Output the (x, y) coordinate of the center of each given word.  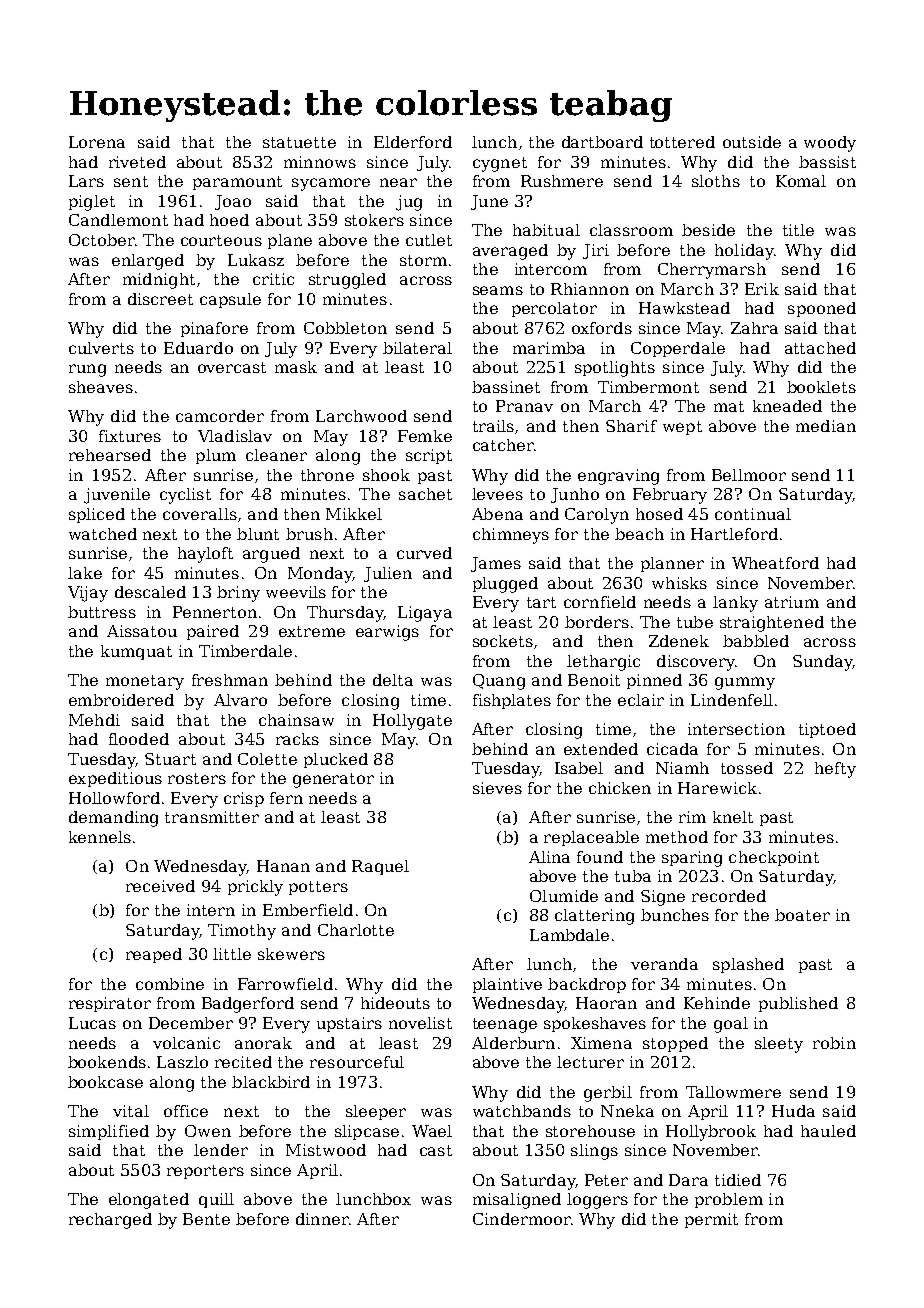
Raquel (380, 867)
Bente (206, 1219)
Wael (432, 1131)
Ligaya (425, 614)
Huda (793, 1111)
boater (802, 915)
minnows (320, 162)
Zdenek (679, 641)
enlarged (148, 262)
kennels (100, 837)
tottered (682, 142)
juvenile (117, 496)
